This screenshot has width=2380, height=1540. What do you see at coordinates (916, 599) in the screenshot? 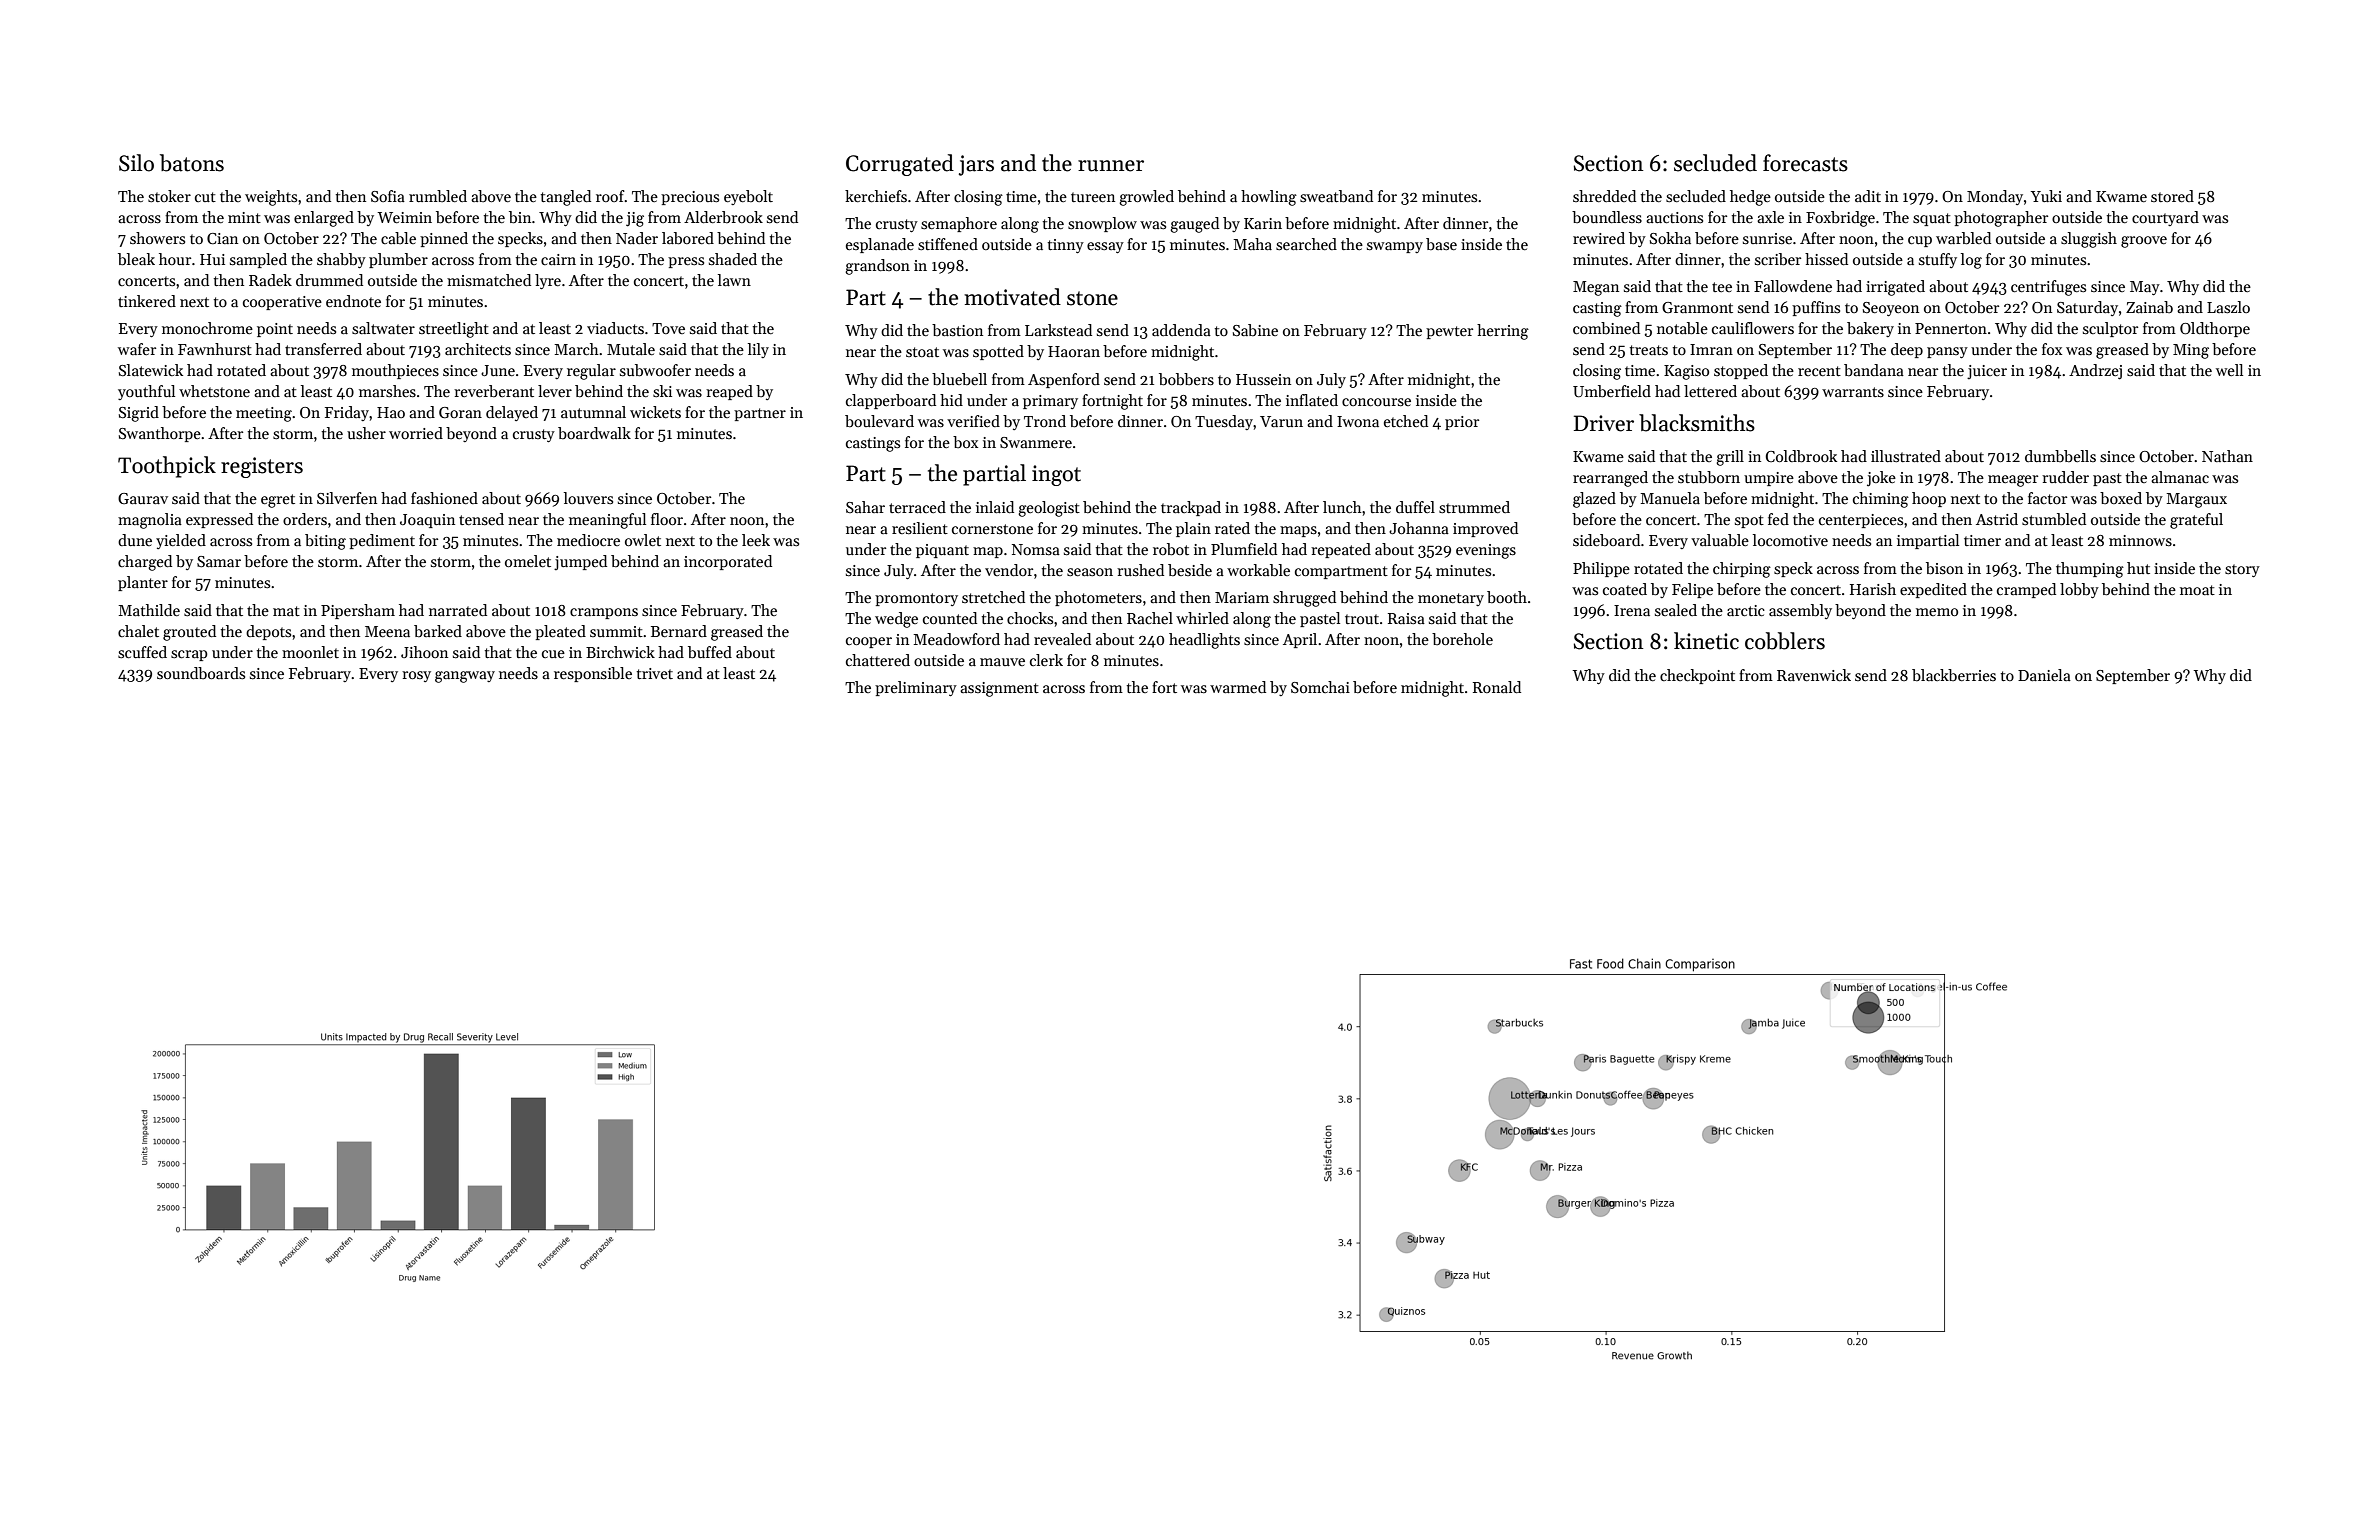
I see `promontory` at bounding box center [916, 599].
